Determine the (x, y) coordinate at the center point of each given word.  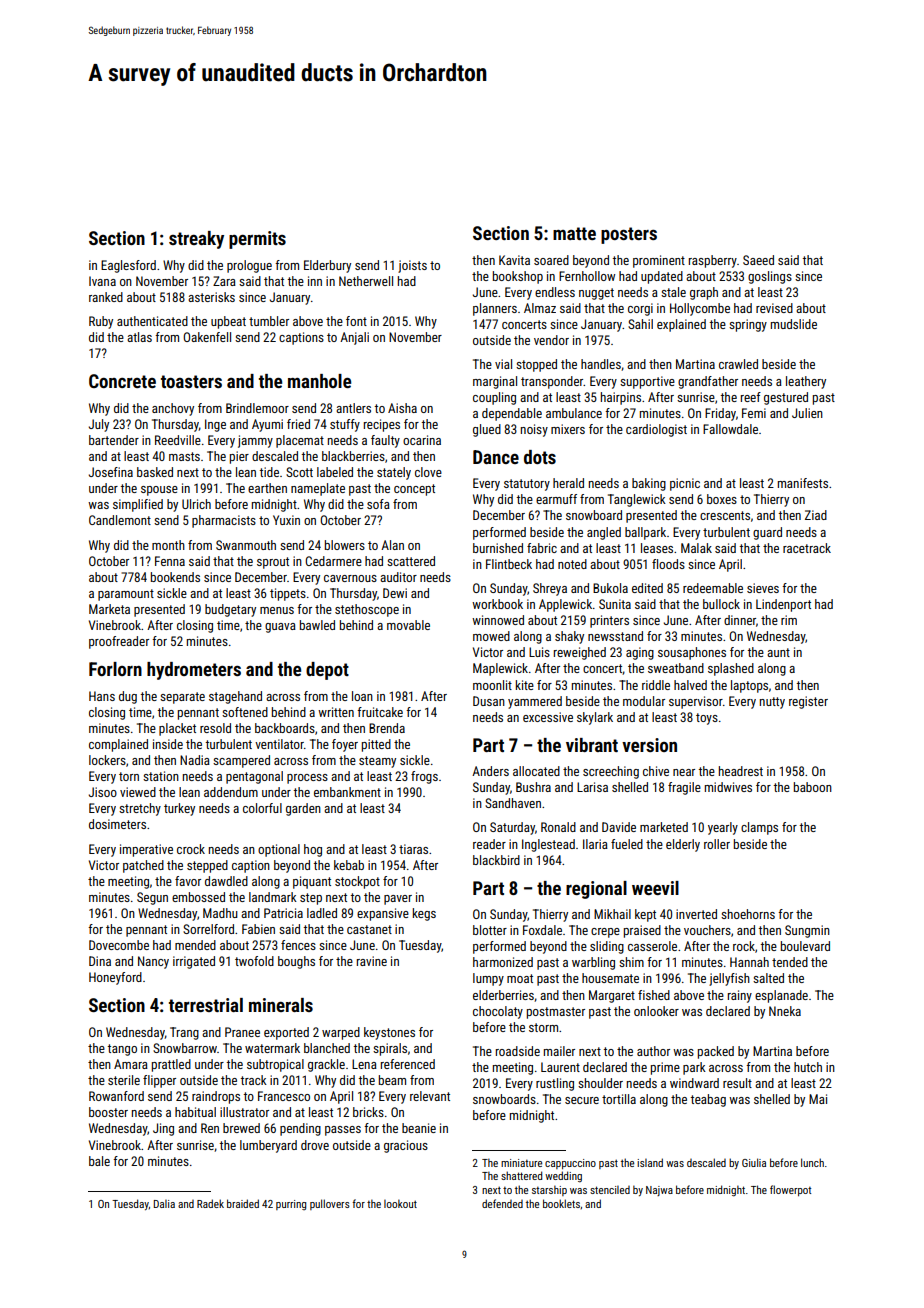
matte (574, 233)
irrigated (194, 962)
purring (291, 1205)
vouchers (707, 930)
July (99, 425)
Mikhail (612, 914)
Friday (720, 414)
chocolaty (498, 1012)
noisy (534, 430)
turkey (179, 809)
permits (257, 240)
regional (596, 890)
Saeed (758, 260)
